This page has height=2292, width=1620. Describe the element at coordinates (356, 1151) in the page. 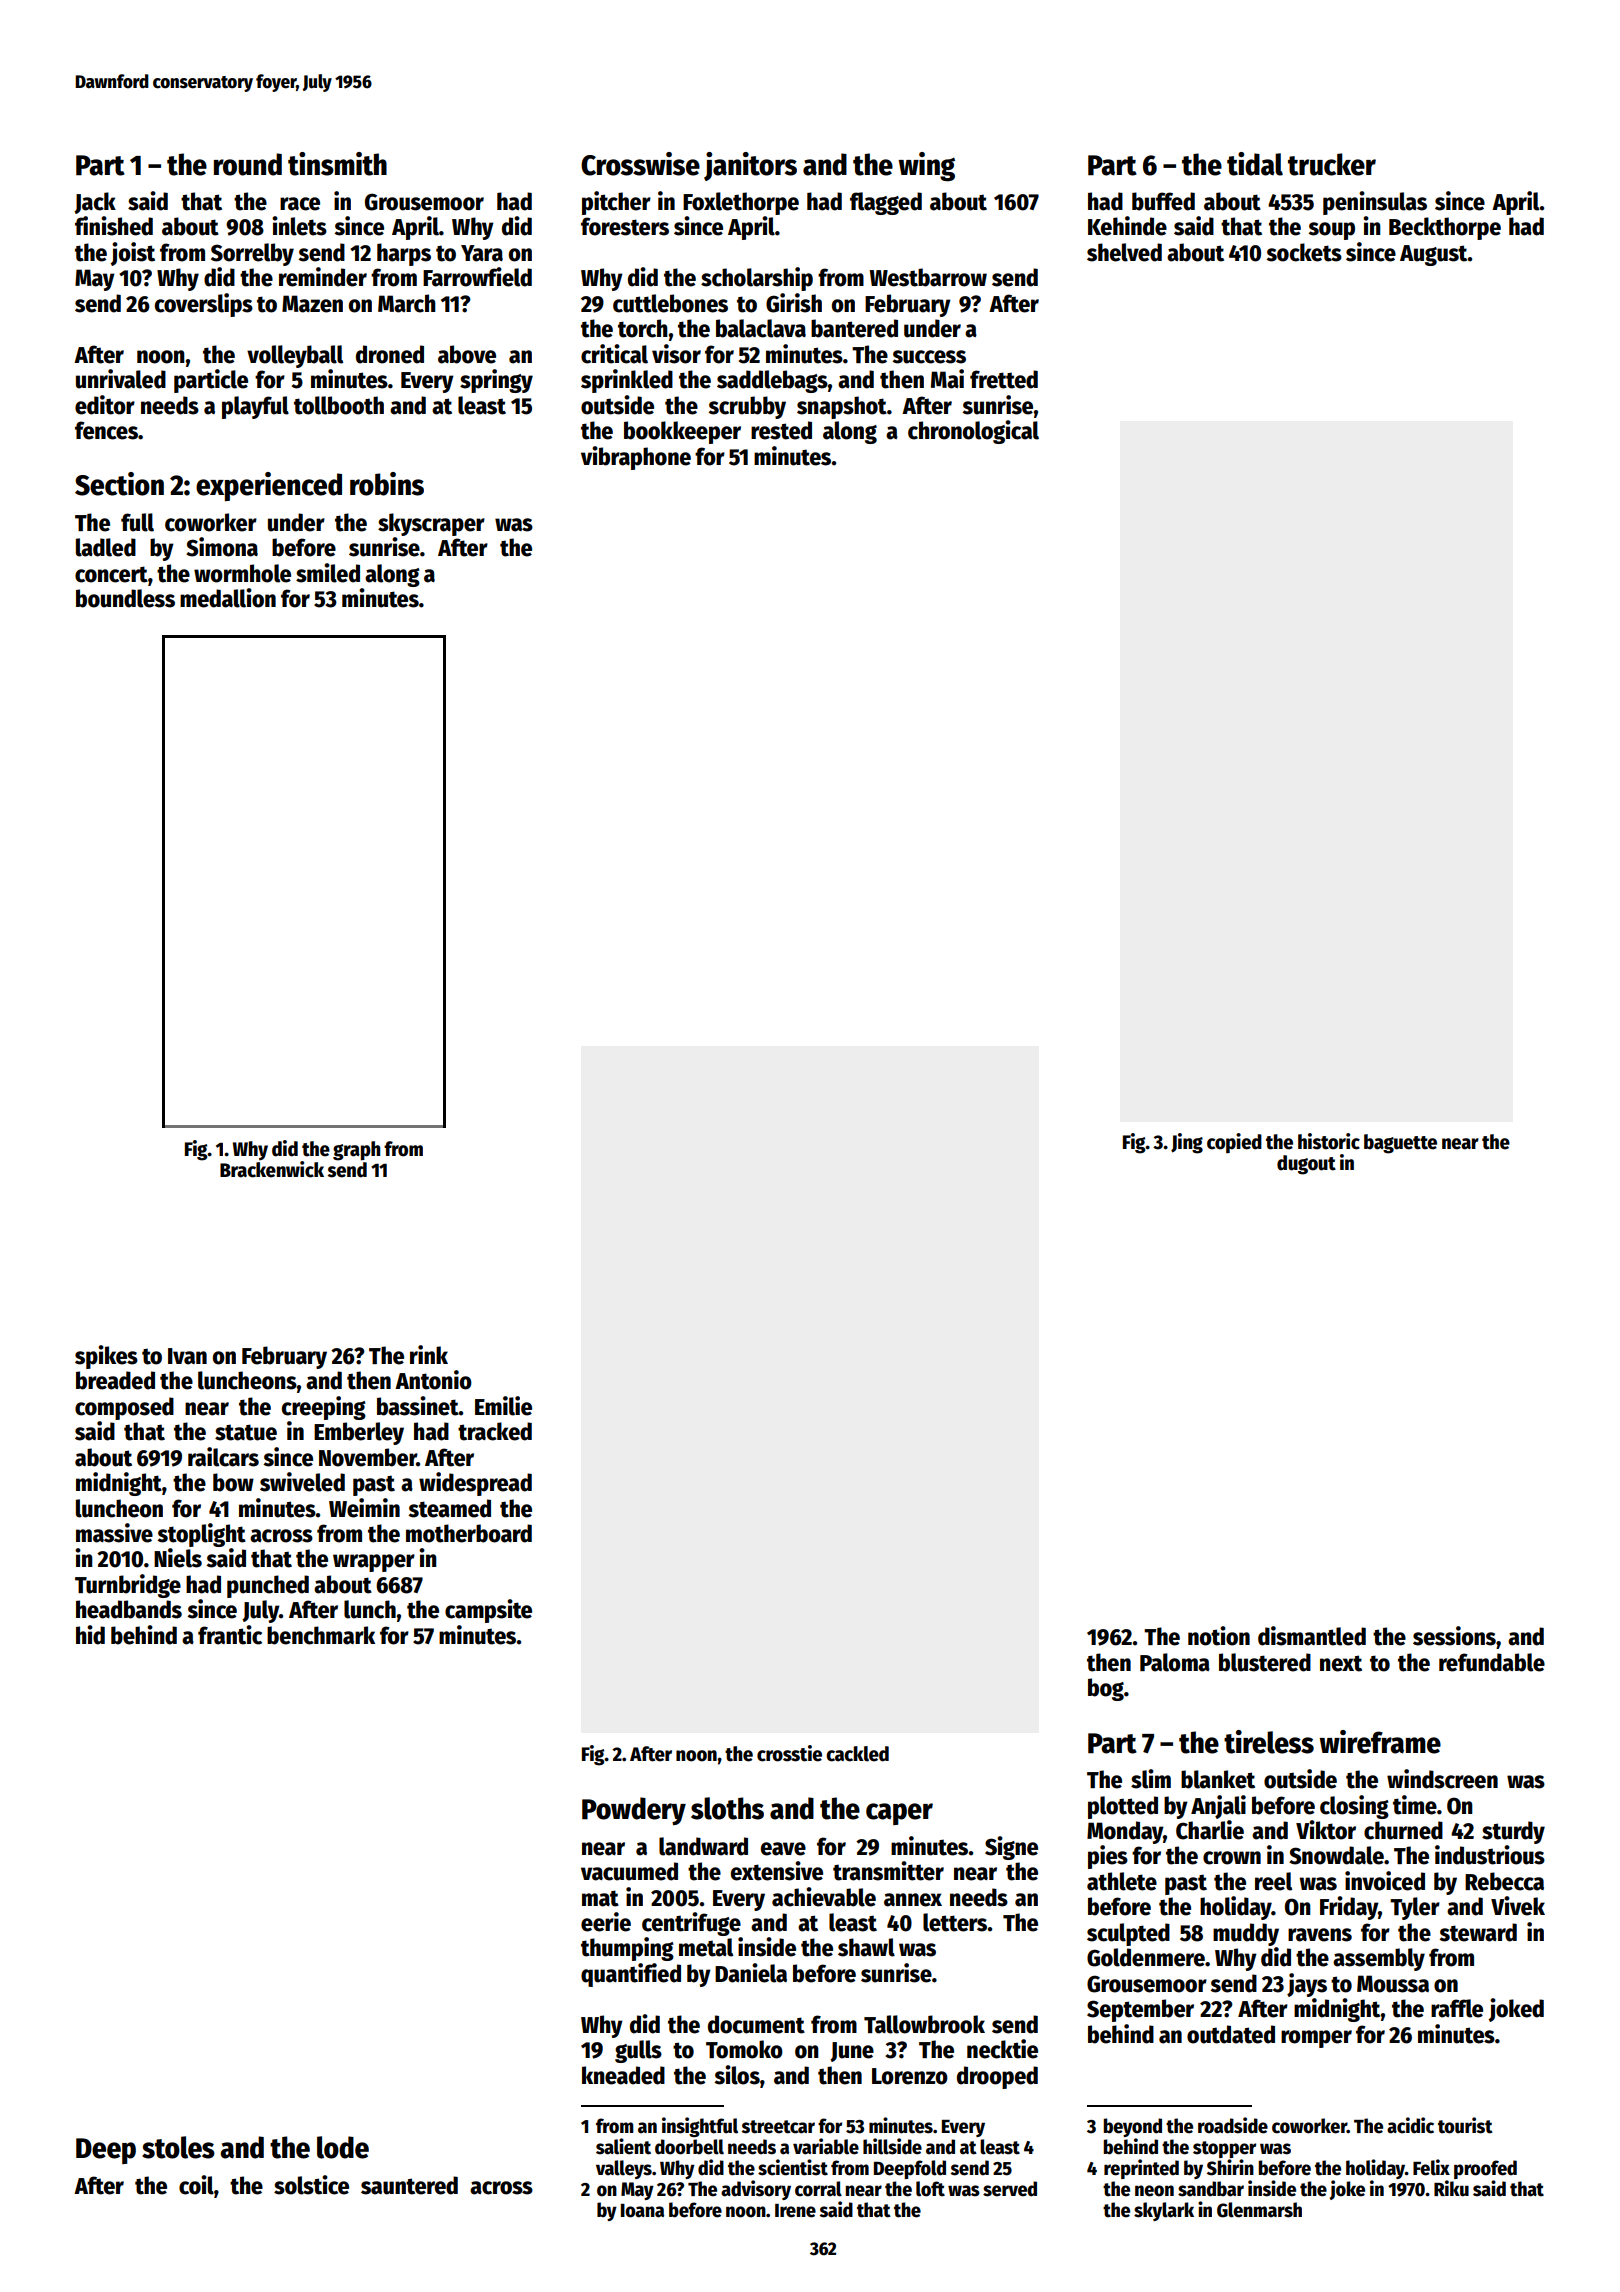

I see `graph` at that location.
